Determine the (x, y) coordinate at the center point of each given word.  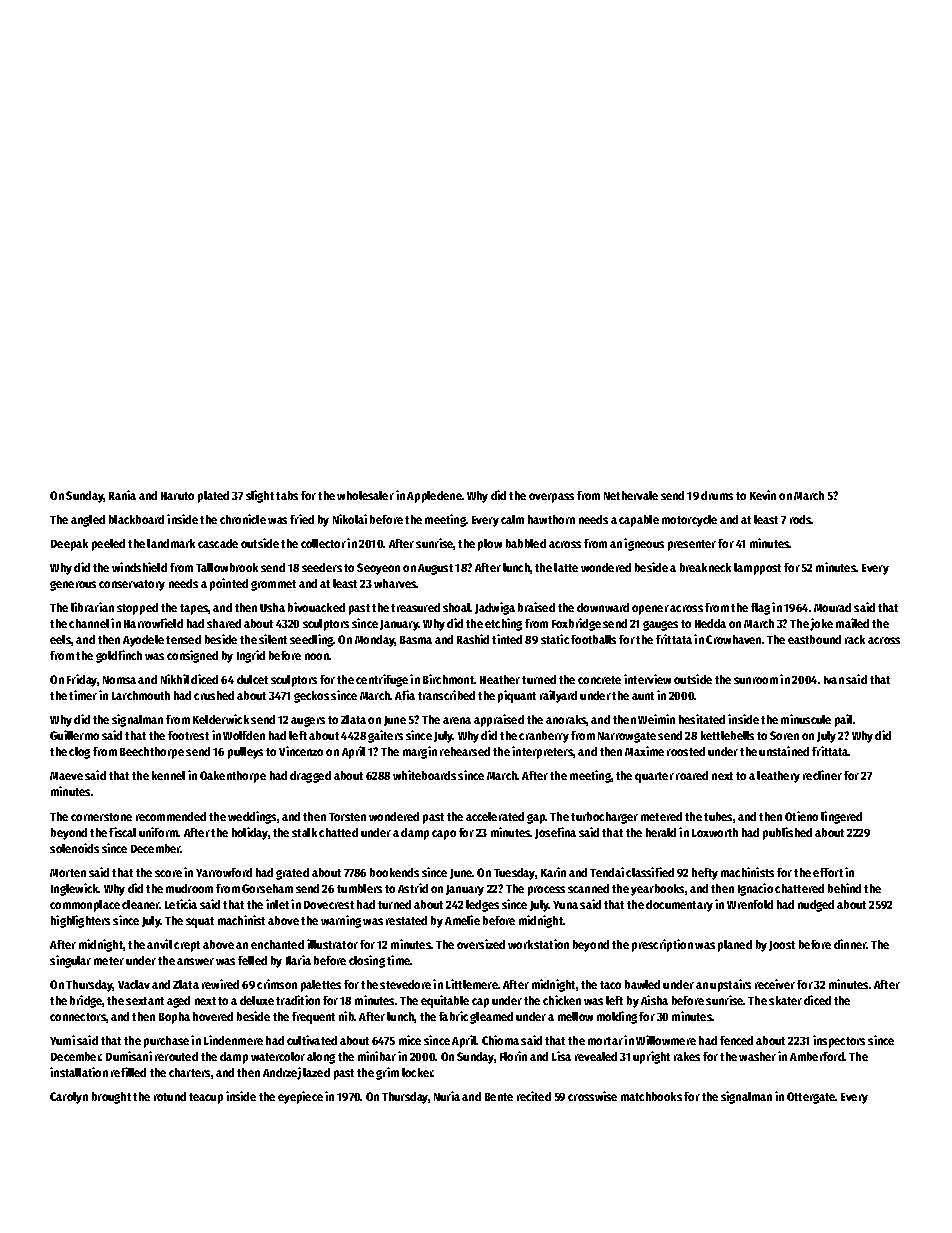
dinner (850, 944)
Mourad (832, 607)
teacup (206, 1098)
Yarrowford (224, 872)
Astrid (413, 888)
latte (566, 567)
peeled (108, 545)
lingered (841, 817)
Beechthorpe (152, 753)
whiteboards (424, 775)
